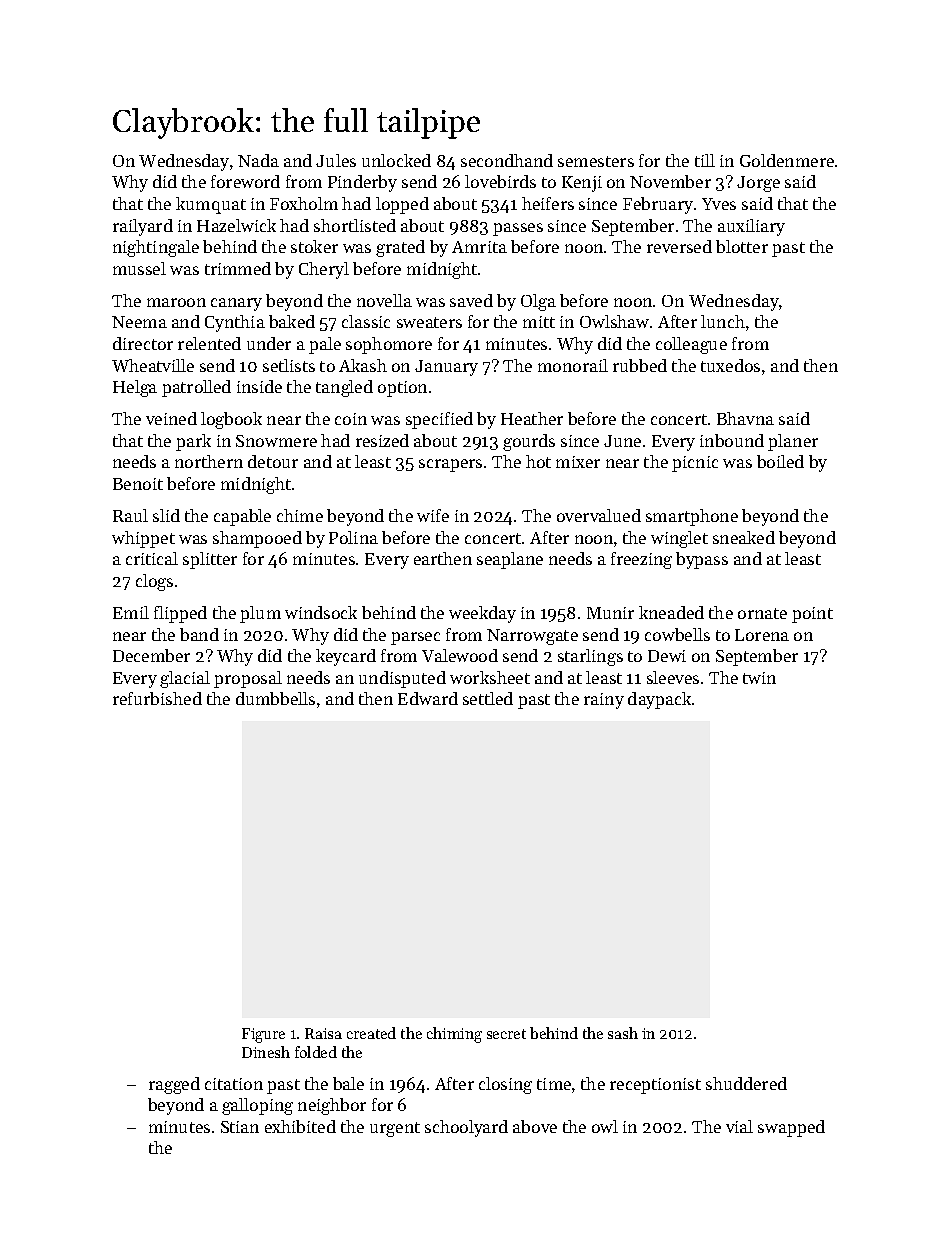 This image has width=952, height=1233. Describe the element at coordinates (211, 205) in the image. I see `kumquat` at that location.
